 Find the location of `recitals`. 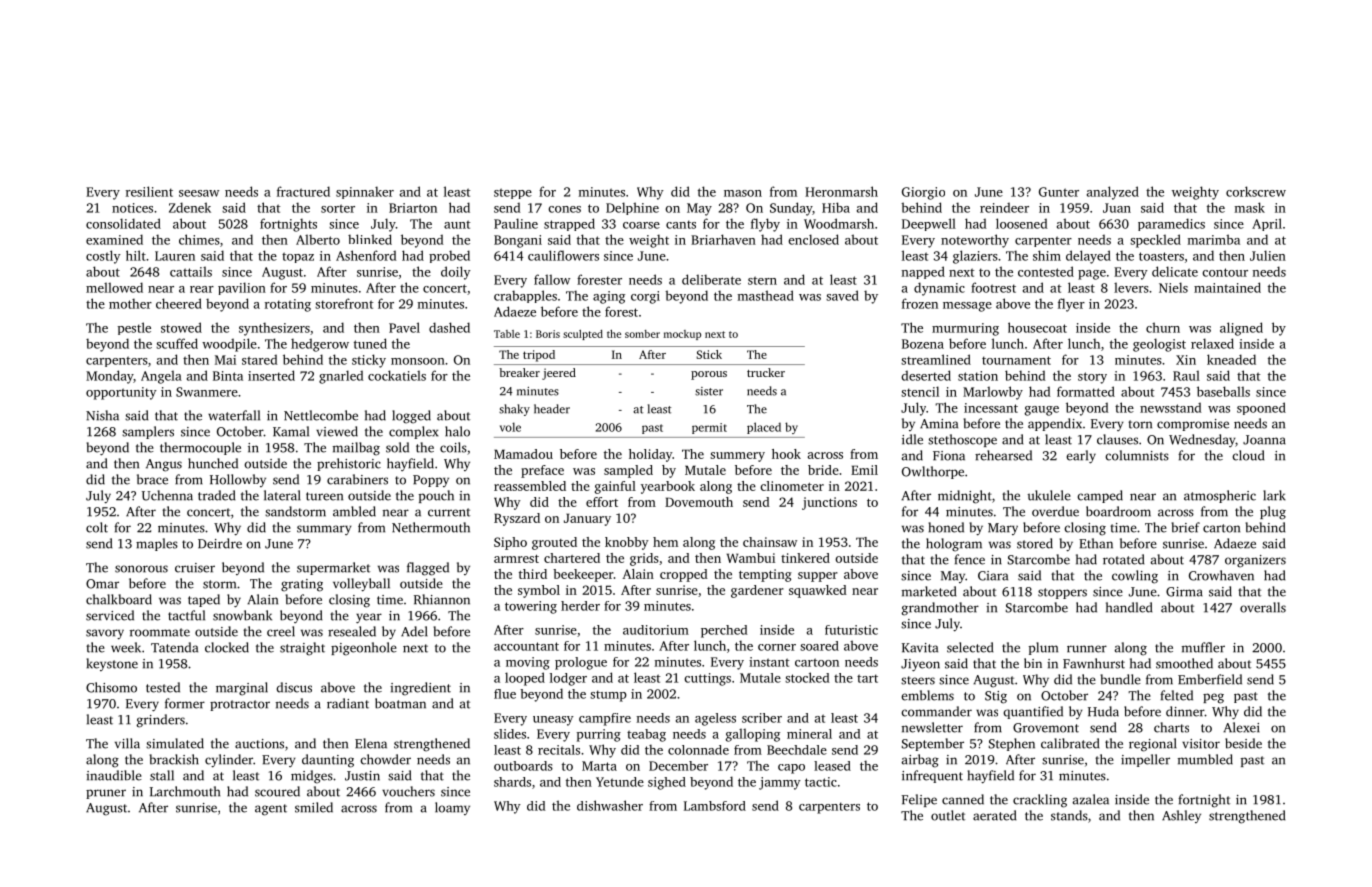

recitals is located at coordinates (559, 750).
